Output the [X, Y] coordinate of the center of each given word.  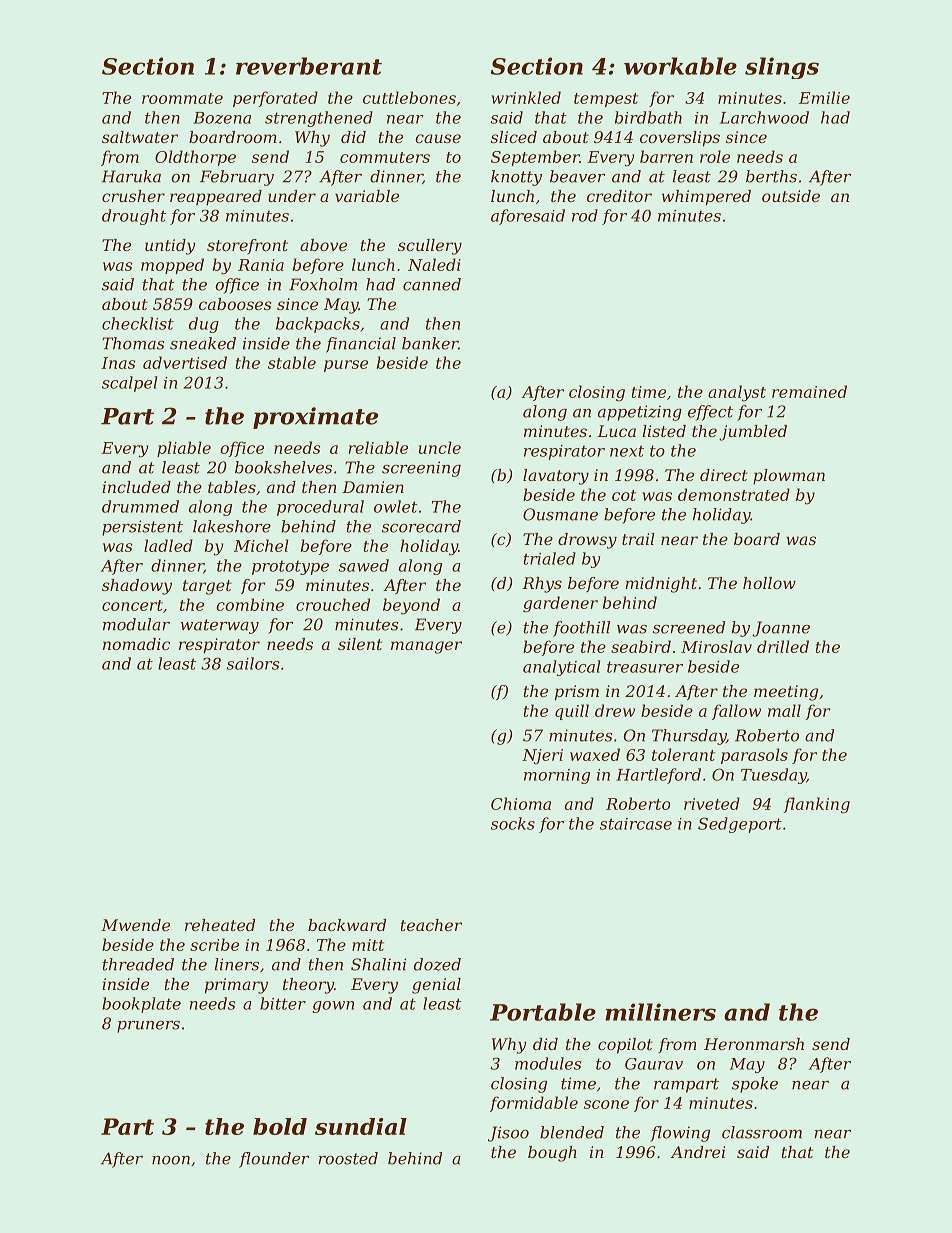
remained [809, 391]
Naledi [434, 264]
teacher [431, 925]
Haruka [131, 176]
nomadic [136, 644]
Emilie [824, 97]
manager [426, 647]
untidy [170, 247]
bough [552, 1154]
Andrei [697, 1152]
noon [171, 1160]
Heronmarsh [754, 1044]
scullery [430, 247]
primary [236, 986]
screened [689, 627]
